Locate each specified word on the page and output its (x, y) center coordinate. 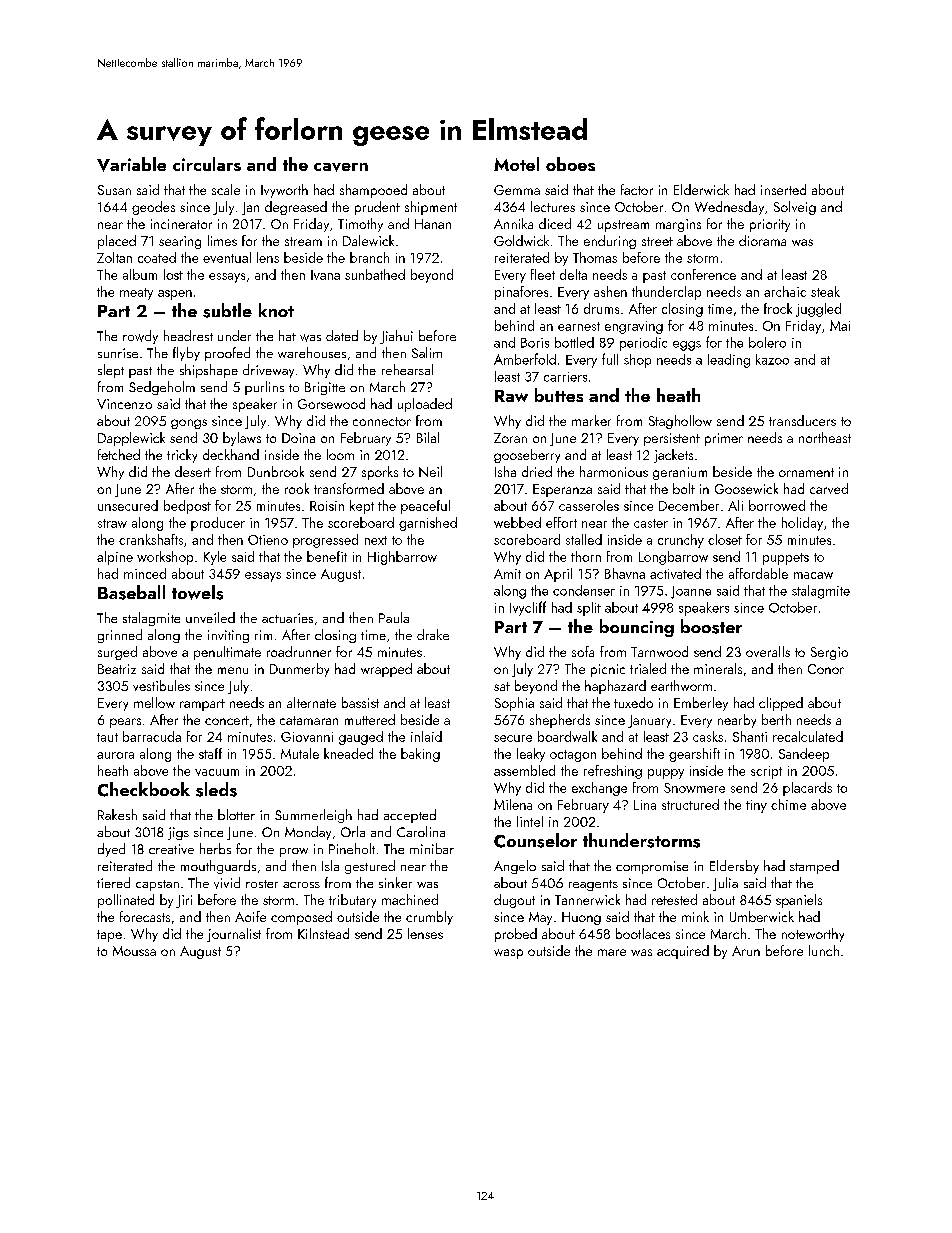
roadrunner (299, 651)
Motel (516, 164)
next (376, 540)
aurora (115, 755)
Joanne (691, 592)
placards (807, 789)
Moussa (134, 951)
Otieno (268, 540)
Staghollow (680, 422)
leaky (531, 755)
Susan (114, 190)
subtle (227, 310)
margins (678, 225)
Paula (394, 617)
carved (829, 488)
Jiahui (396, 337)
